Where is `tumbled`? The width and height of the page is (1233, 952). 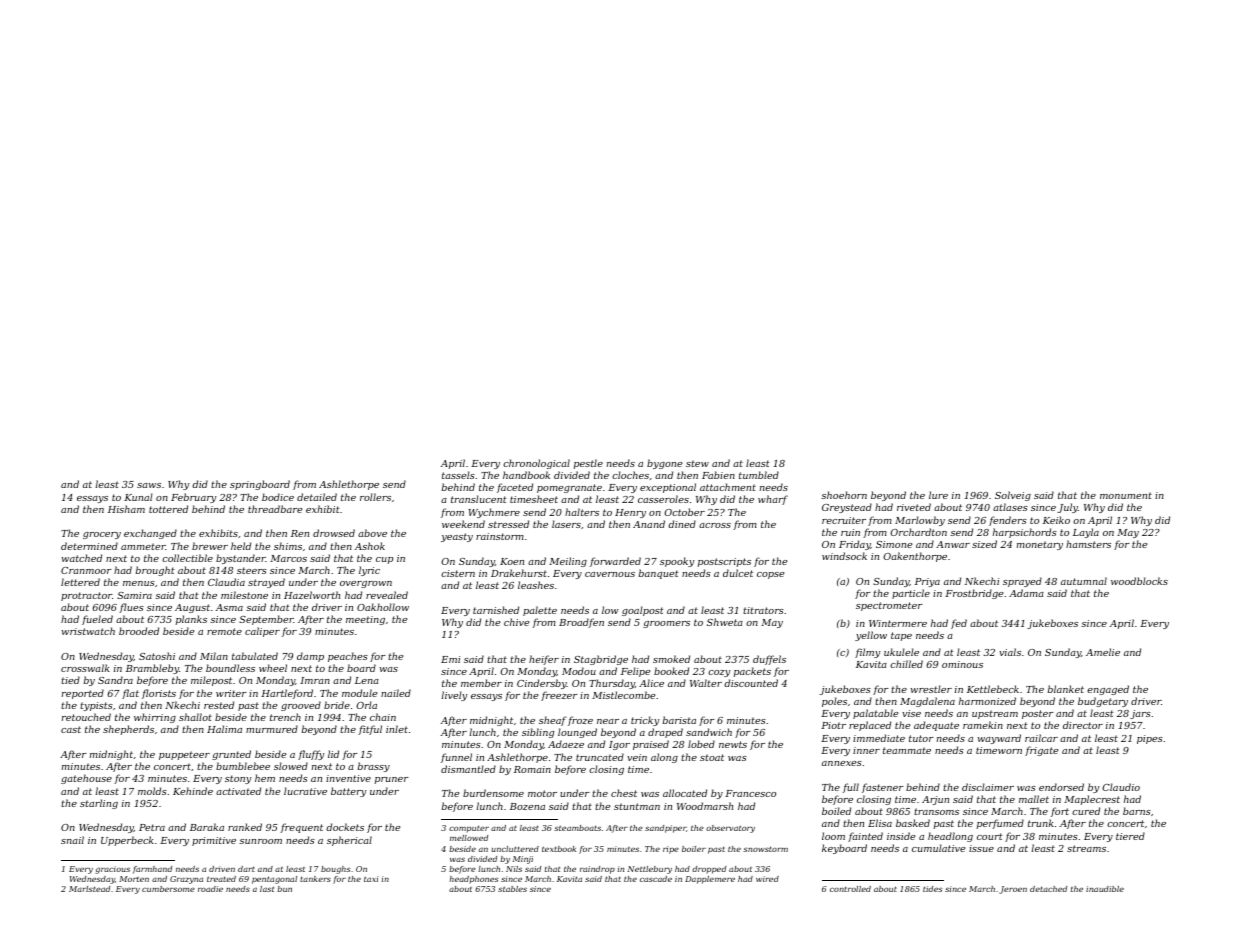 tumbled is located at coordinates (759, 475).
